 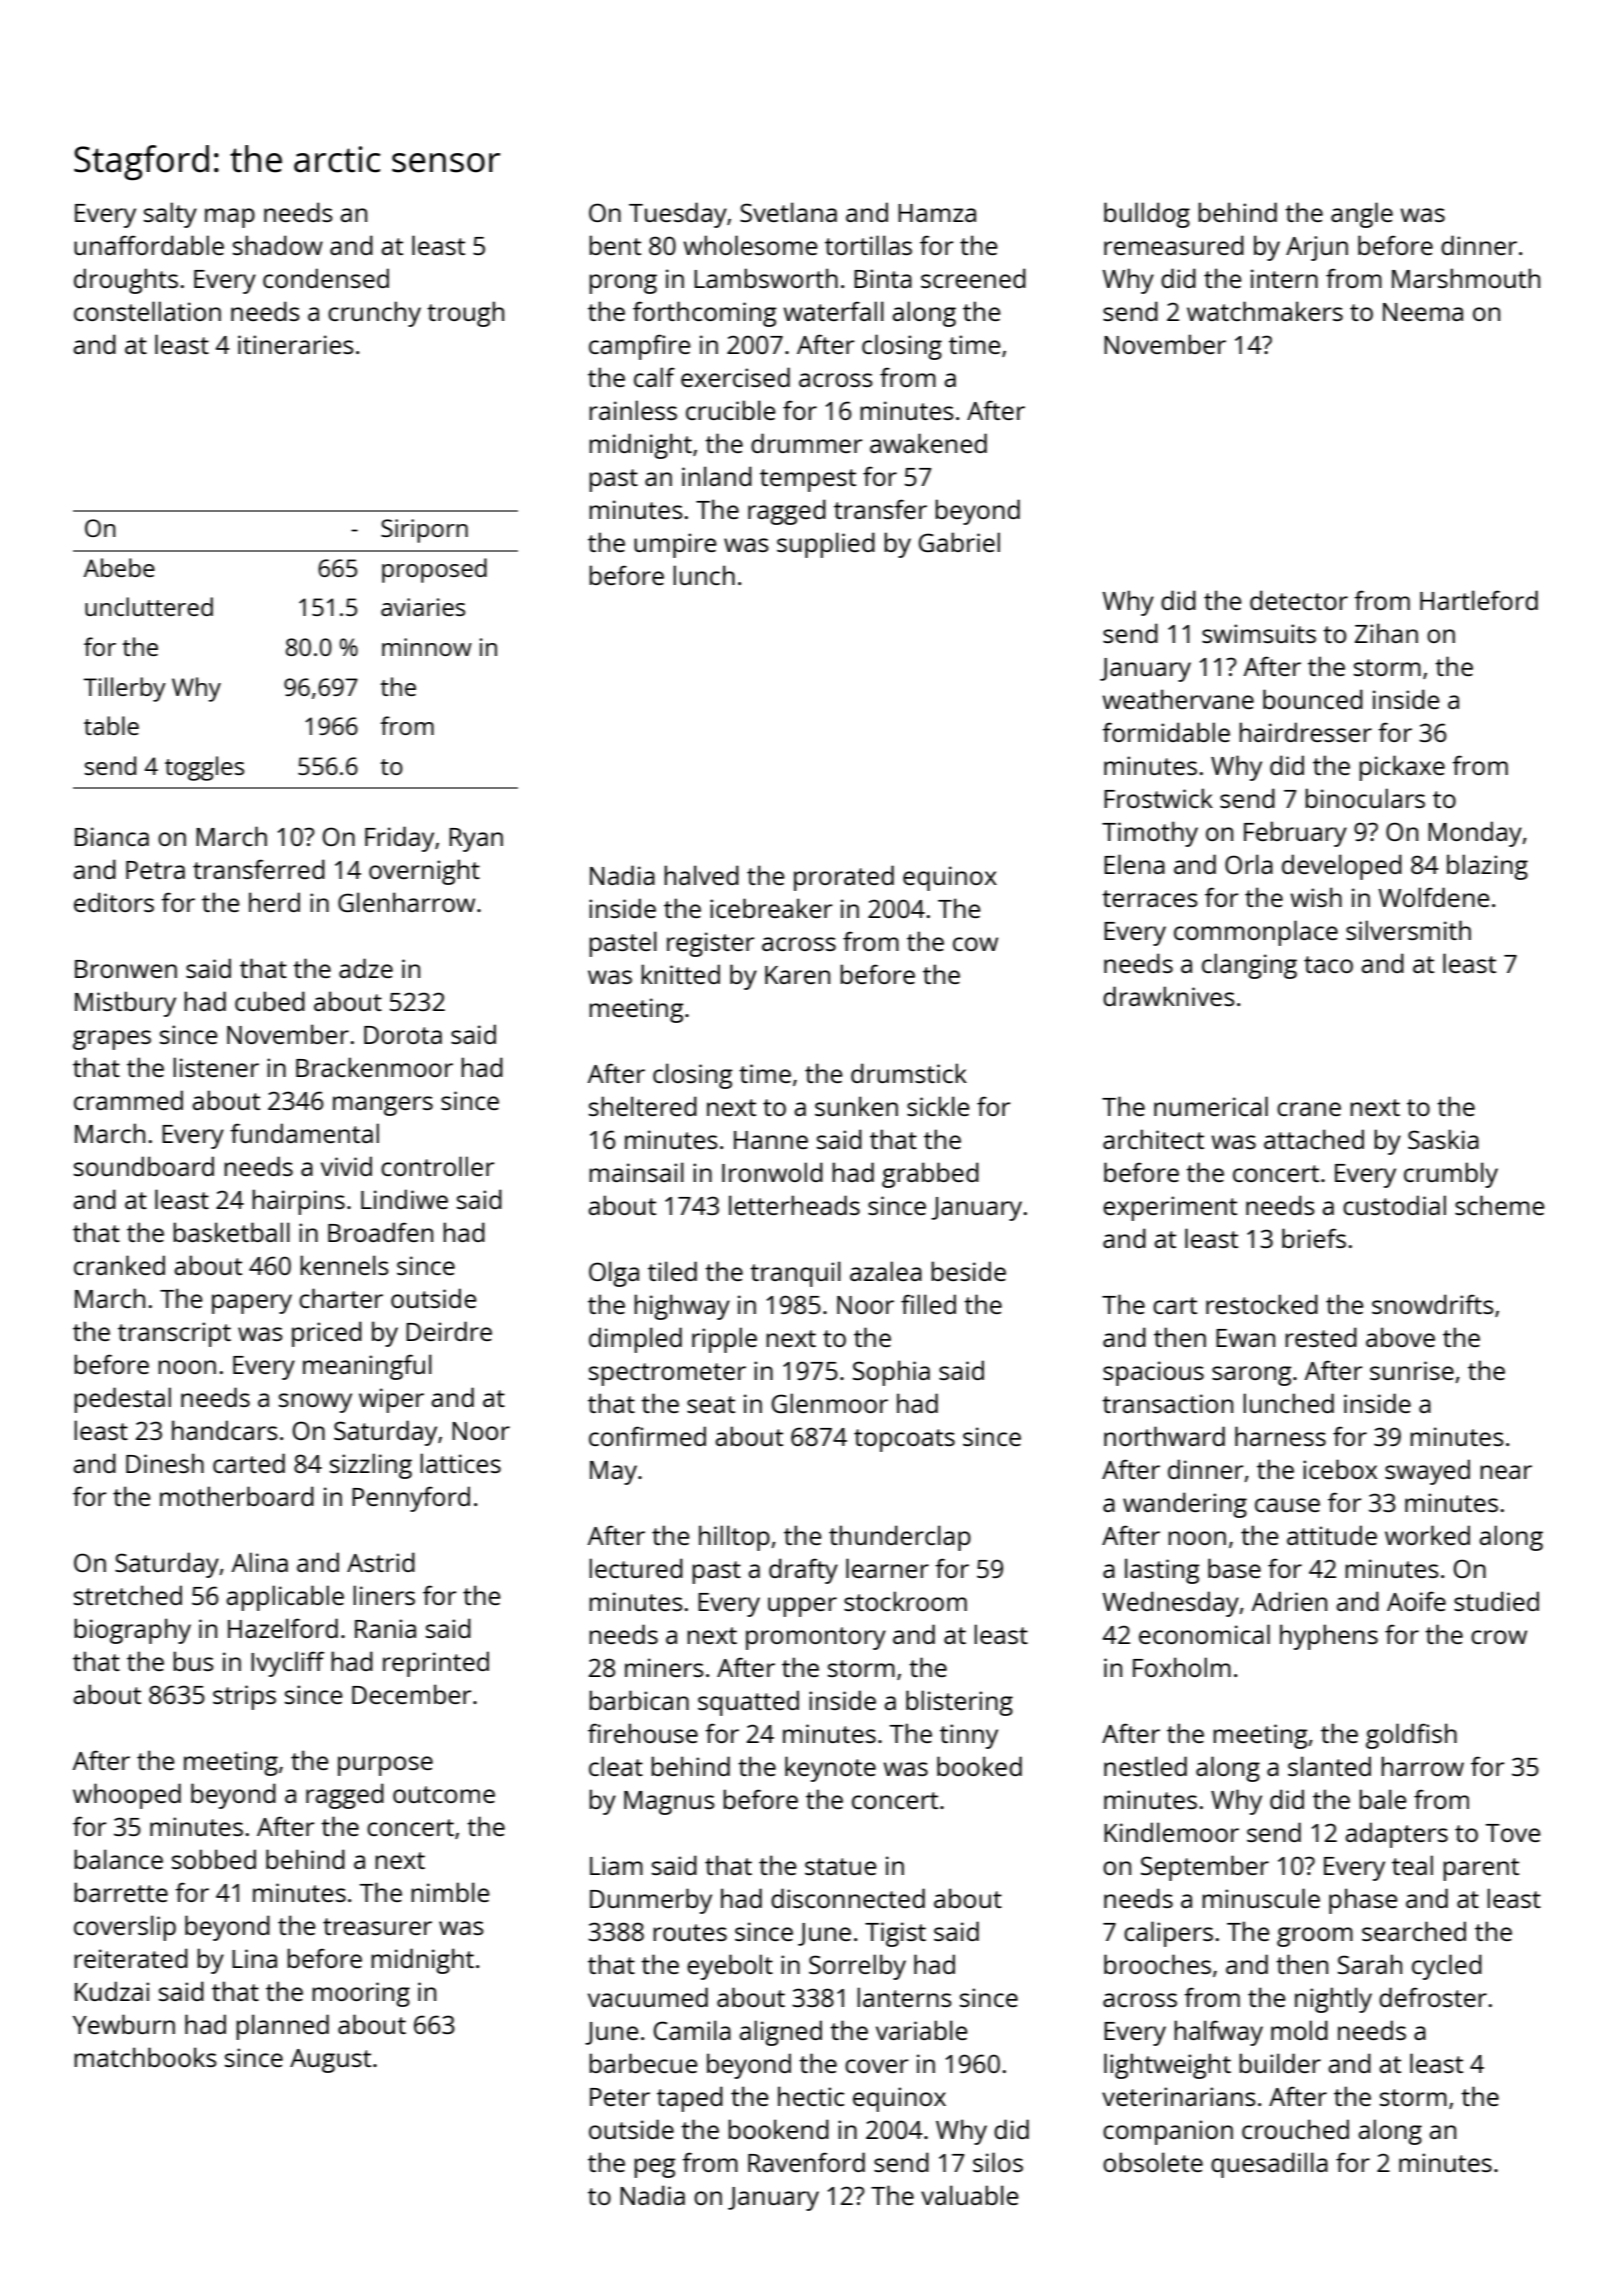 I want to click on Gabriel, so click(x=959, y=542).
